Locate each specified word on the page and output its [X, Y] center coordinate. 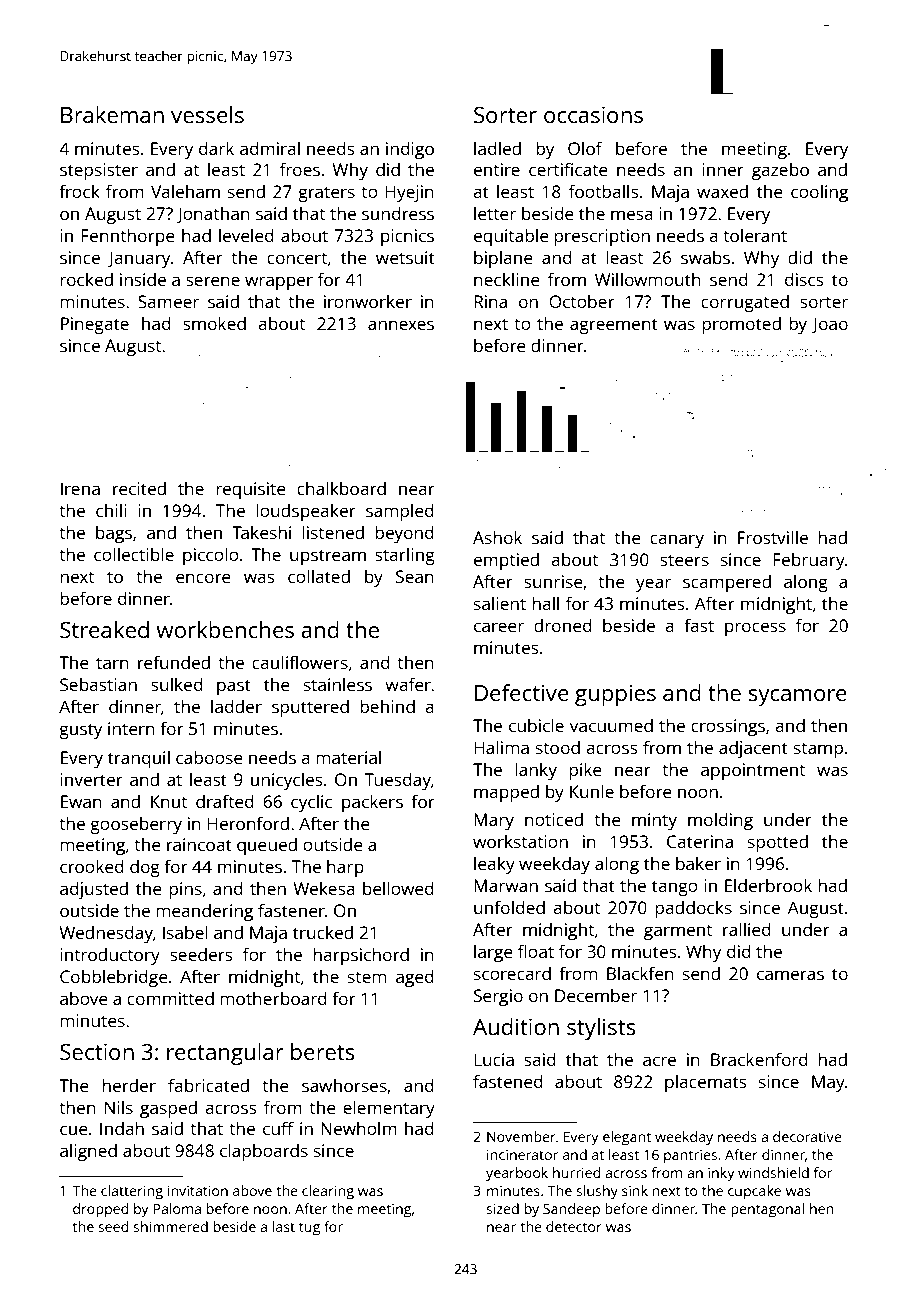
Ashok [497, 537]
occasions [593, 114]
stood [558, 747]
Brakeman [112, 114]
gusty [80, 731]
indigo [410, 150]
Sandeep [571, 1210]
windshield [773, 1172]
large [493, 953]
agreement [614, 326]
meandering [204, 912]
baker [698, 863]
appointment [753, 771]
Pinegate [95, 325]
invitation [197, 1190]
